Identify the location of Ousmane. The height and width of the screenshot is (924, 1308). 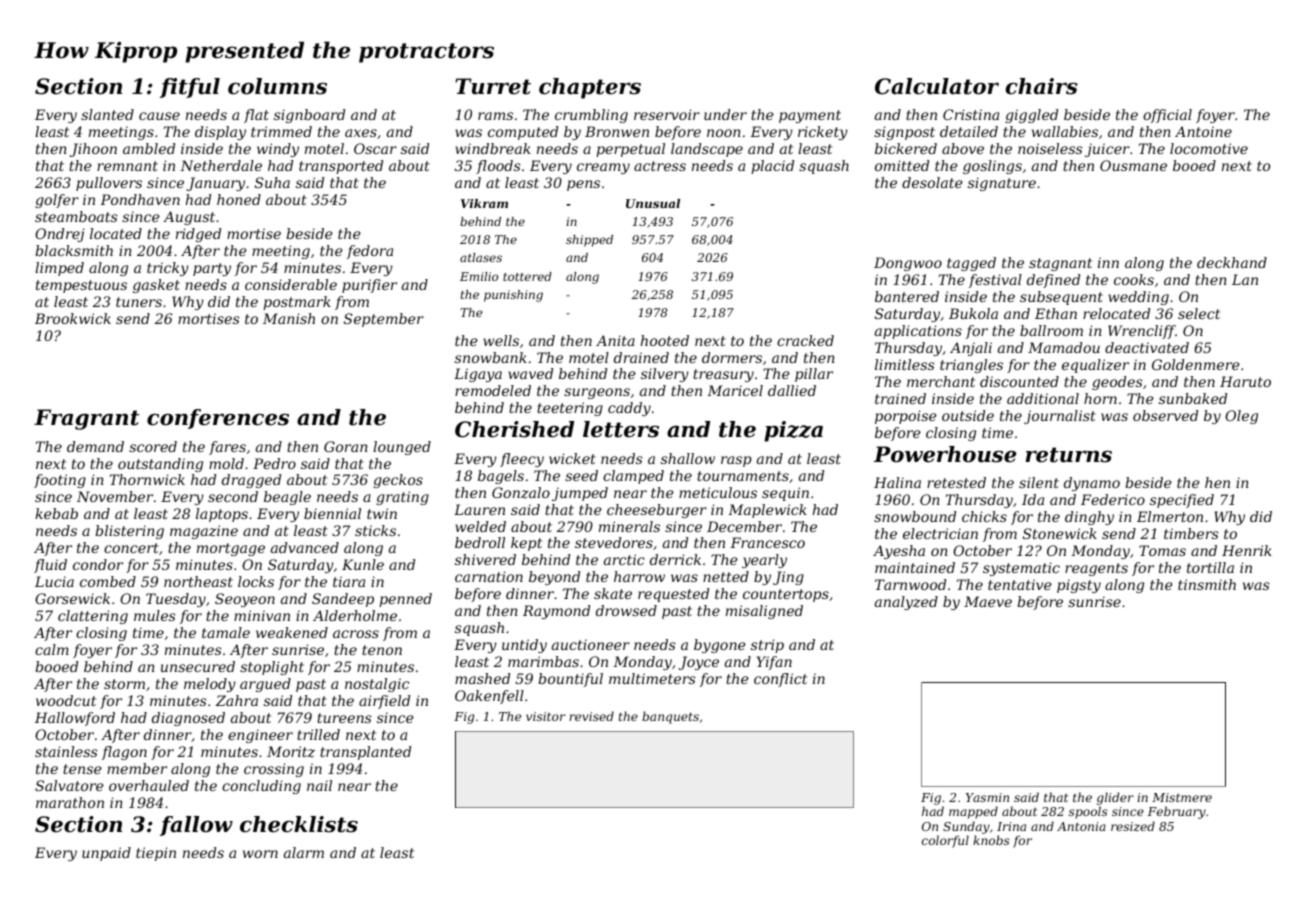
(1133, 165).
